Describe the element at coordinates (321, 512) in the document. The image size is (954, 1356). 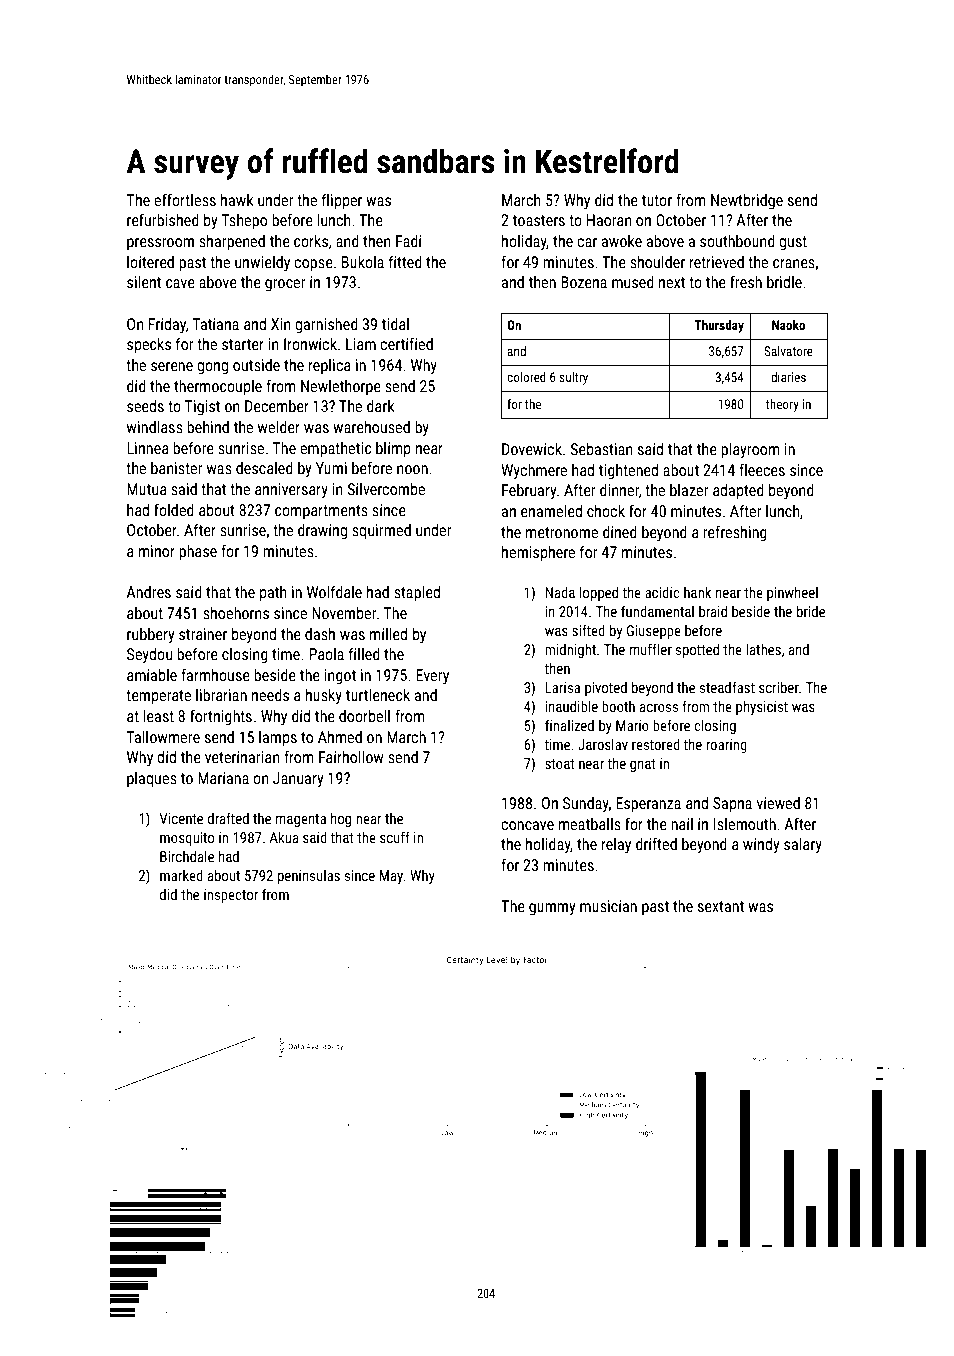
I see `compartments` at that location.
